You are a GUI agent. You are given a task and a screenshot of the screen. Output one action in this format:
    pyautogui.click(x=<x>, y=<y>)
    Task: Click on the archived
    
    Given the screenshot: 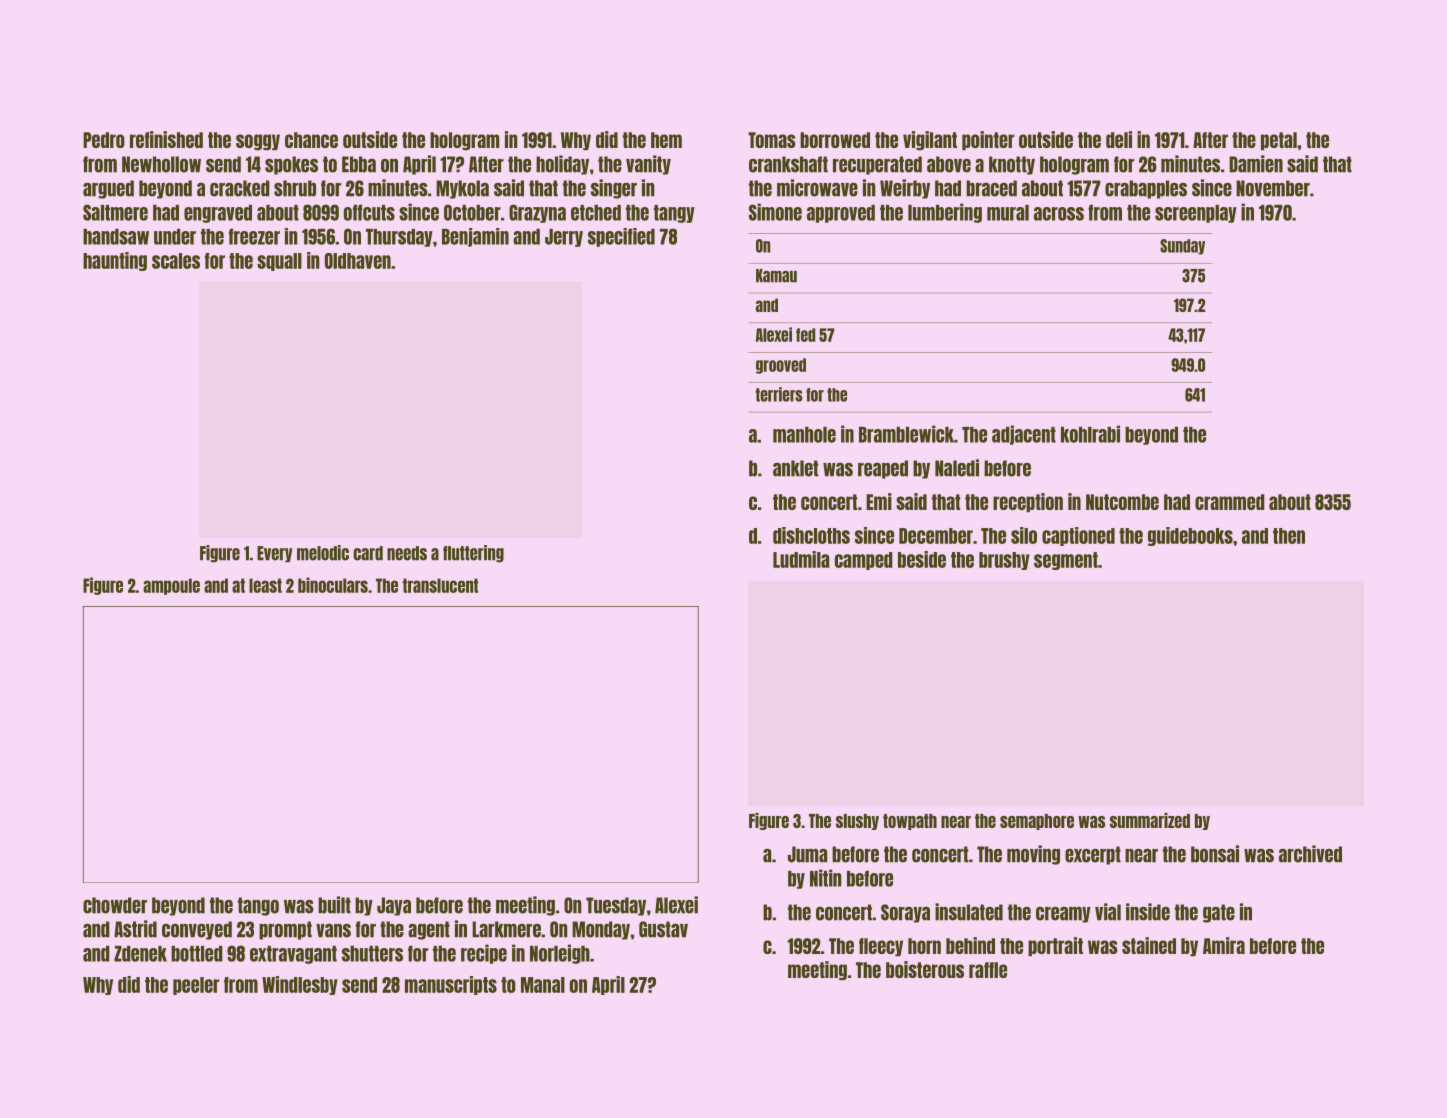 What is the action you would take?
    pyautogui.click(x=1310, y=854)
